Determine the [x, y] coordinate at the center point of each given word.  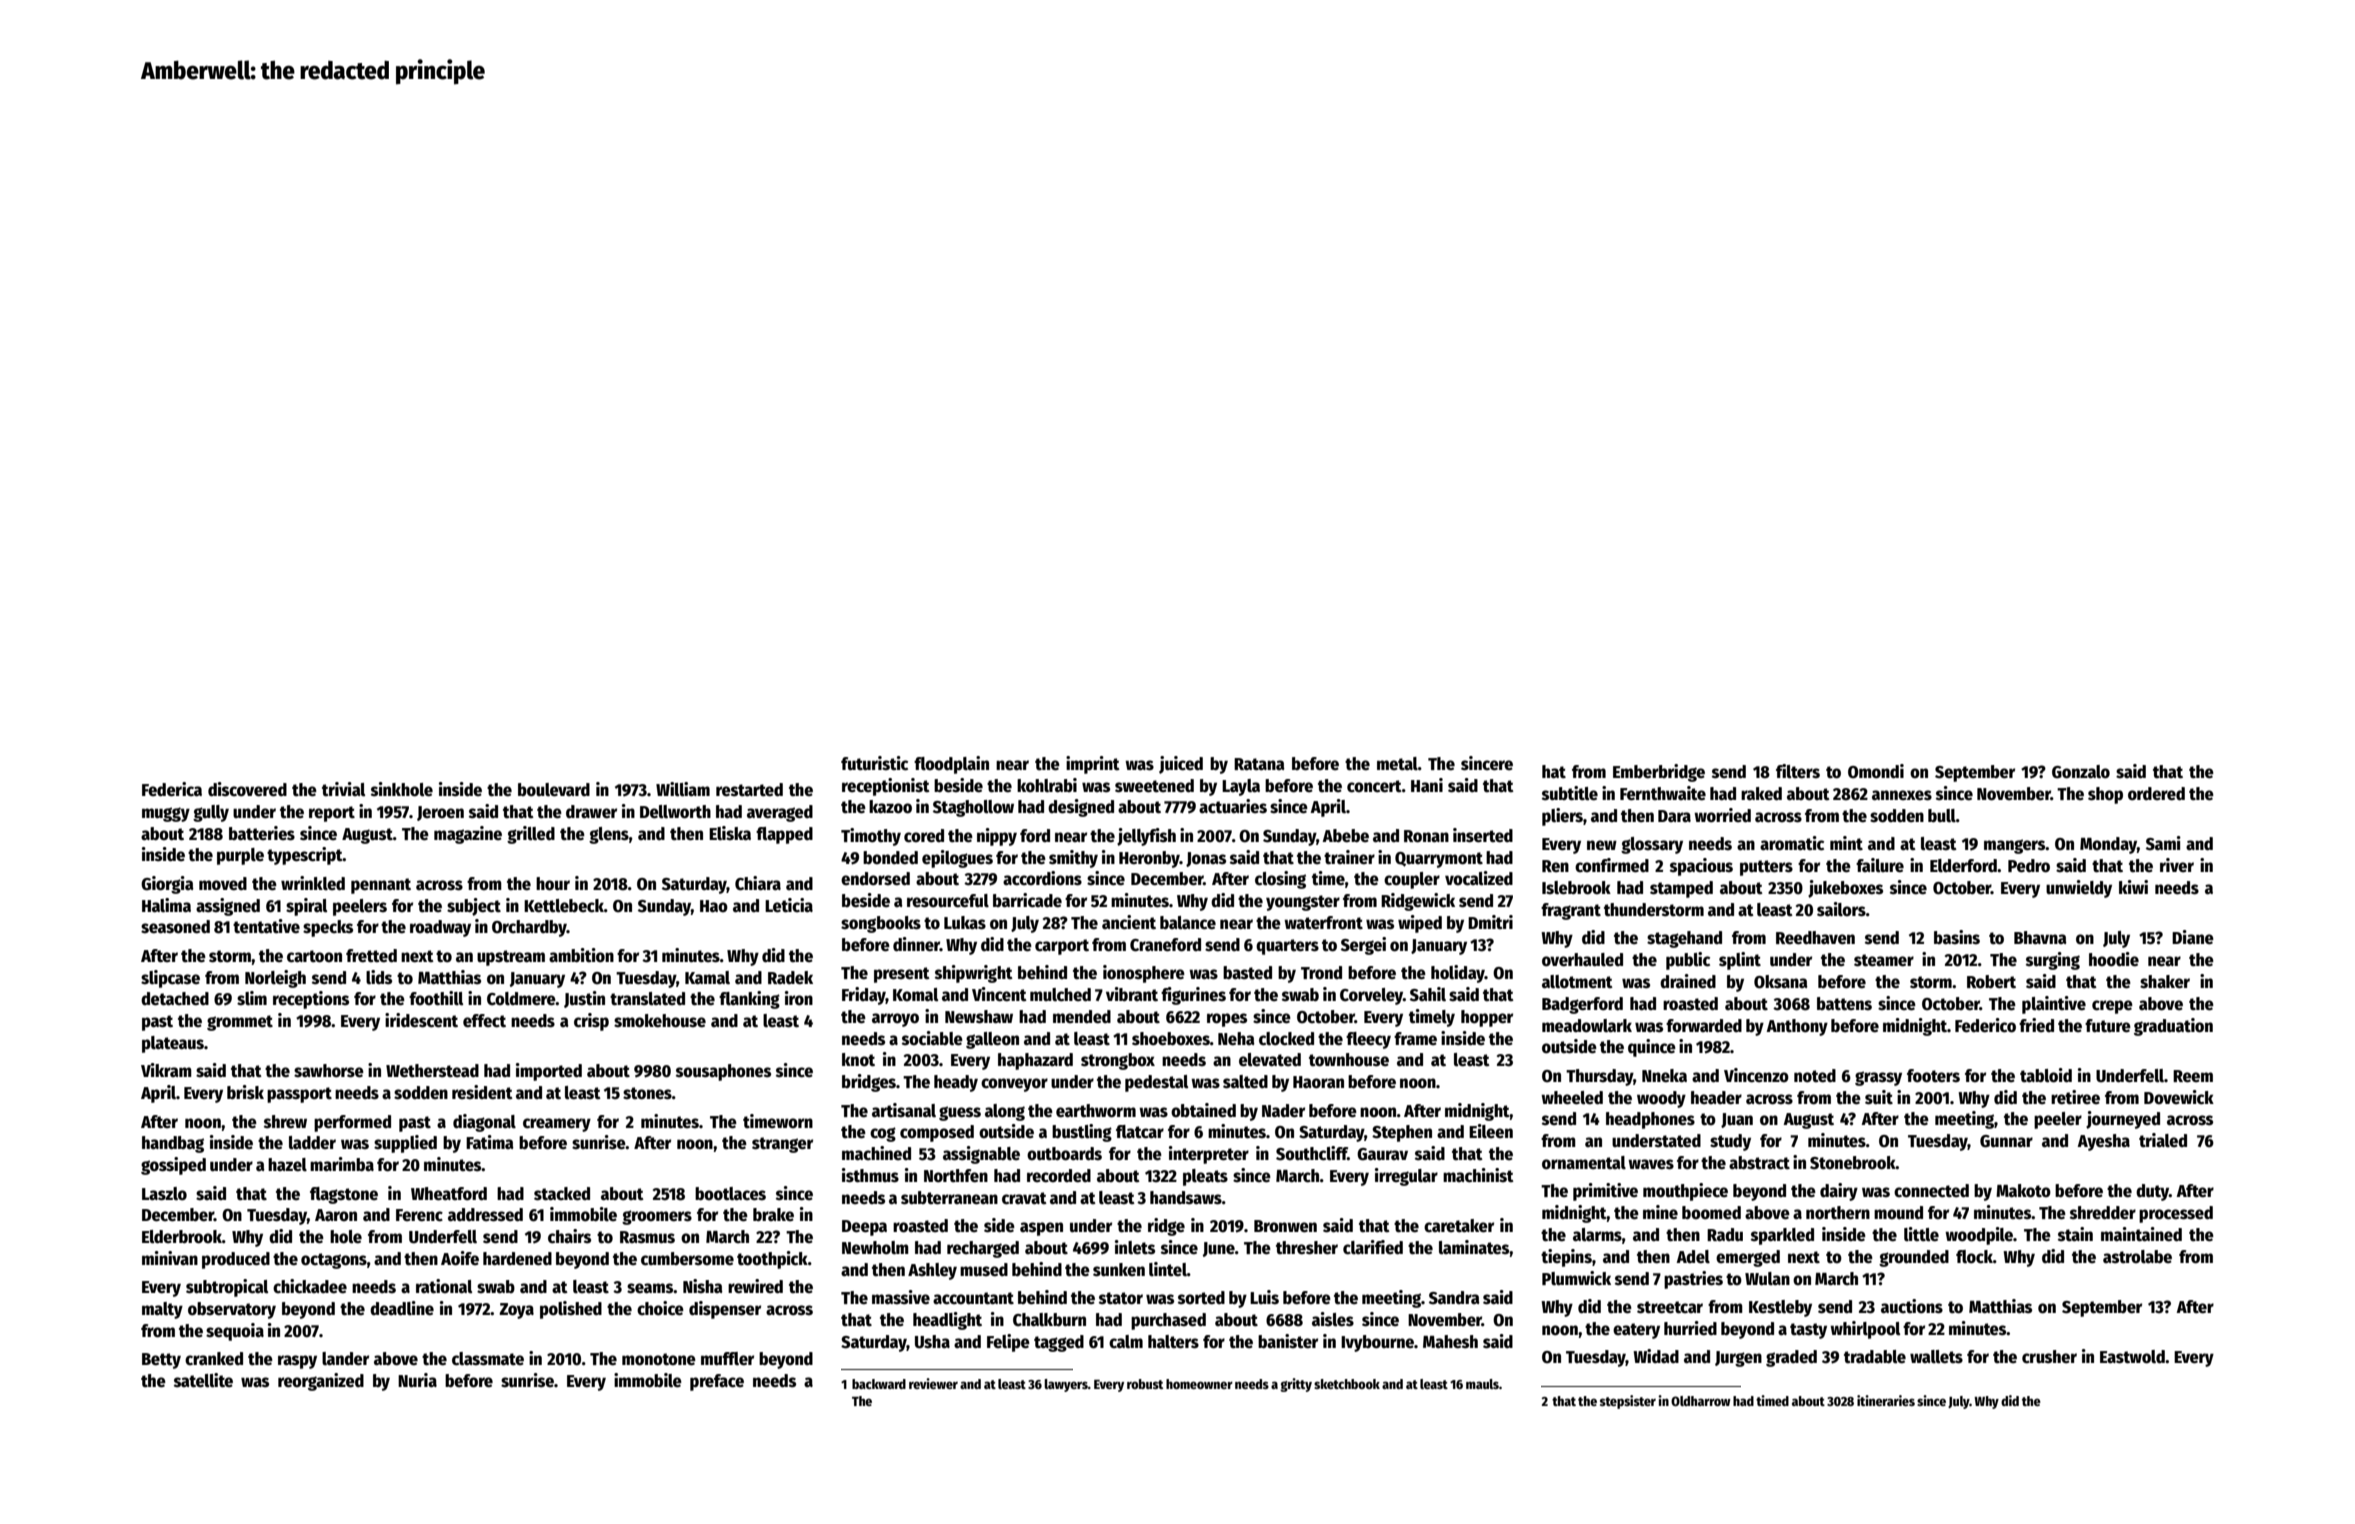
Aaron [336, 1215]
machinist [1478, 1175]
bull [1942, 816]
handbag [173, 1144]
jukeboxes [1845, 889]
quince [1652, 1048]
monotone [659, 1359]
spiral [306, 907]
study [1730, 1142]
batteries [262, 833]
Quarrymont [1439, 860]
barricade [1027, 900]
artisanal [904, 1110]
